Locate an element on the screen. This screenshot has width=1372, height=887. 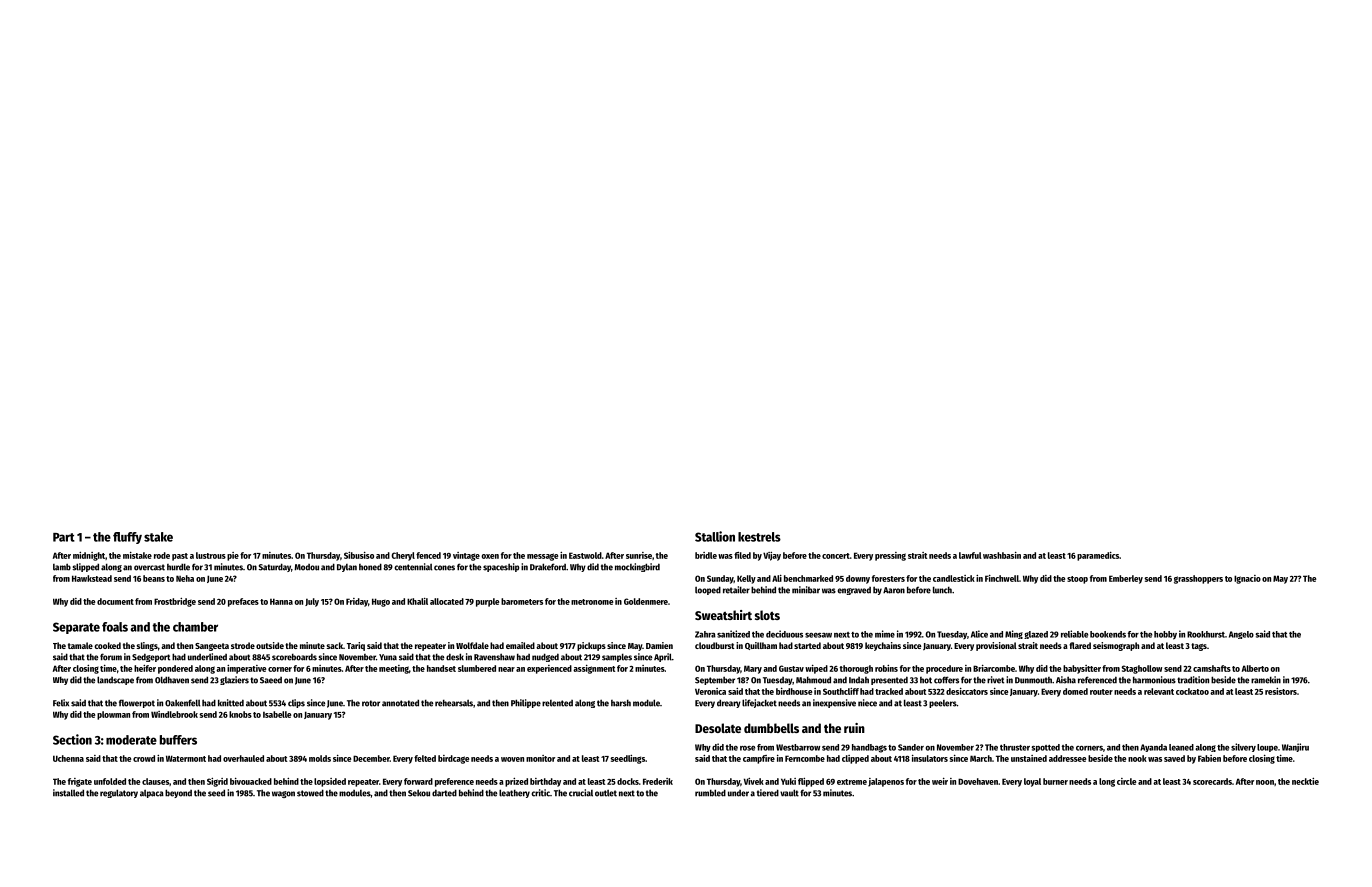
Watermont is located at coordinates (186, 758).
